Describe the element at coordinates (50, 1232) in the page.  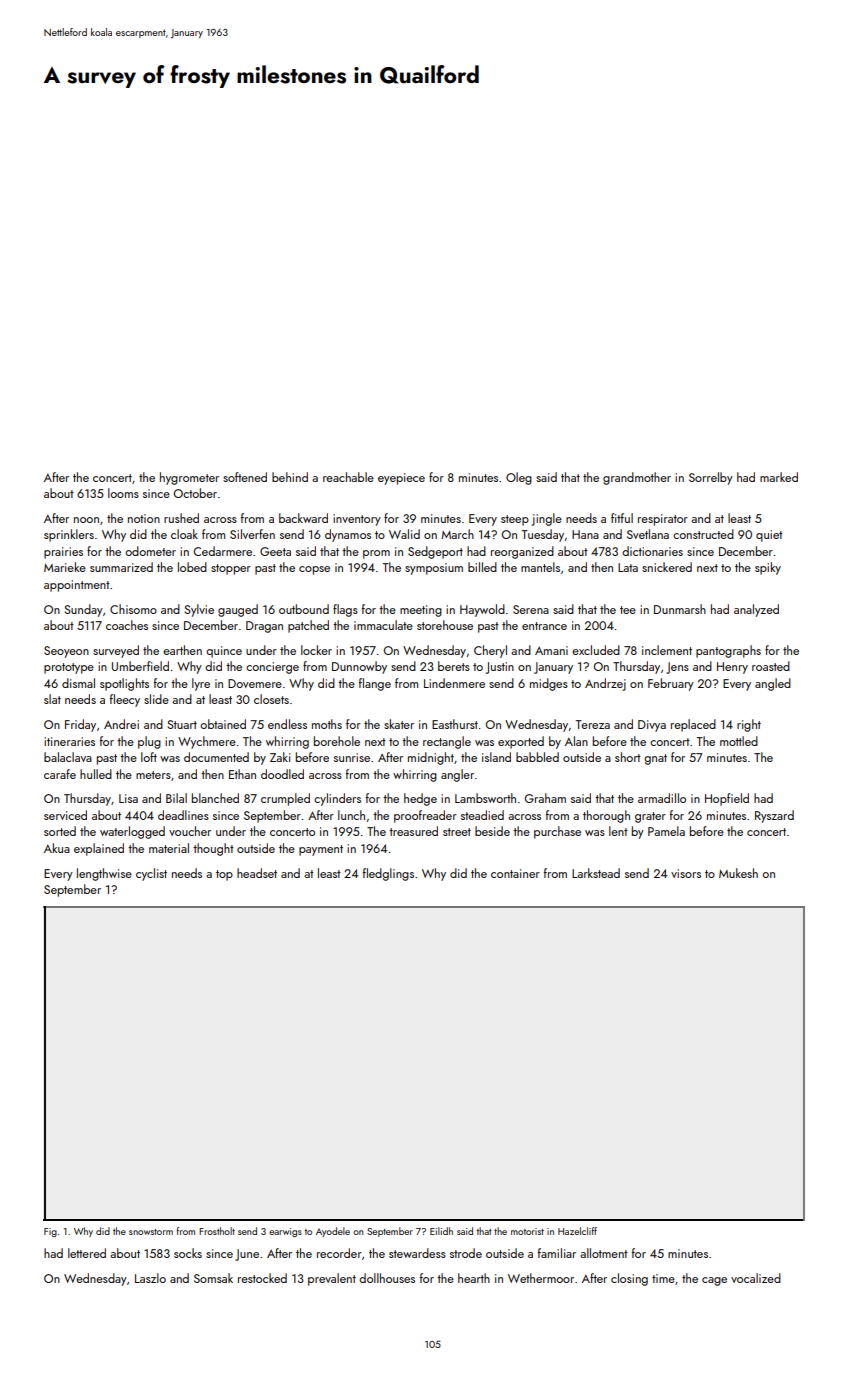
I see `Fig` at that location.
